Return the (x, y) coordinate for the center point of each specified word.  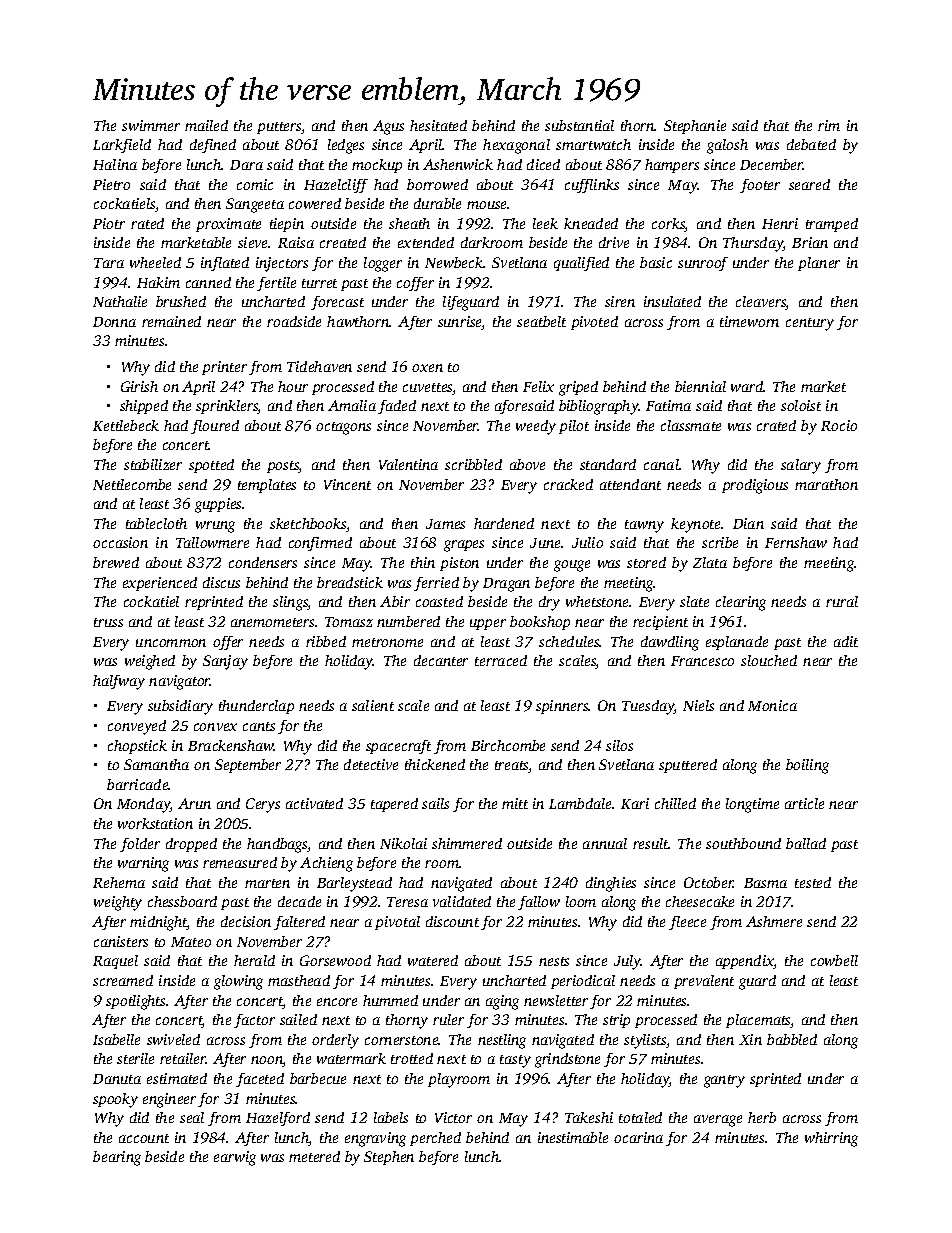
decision (246, 921)
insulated (672, 301)
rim (829, 125)
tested (813, 882)
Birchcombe (508, 745)
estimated (177, 1078)
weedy (536, 427)
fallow (539, 903)
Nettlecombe (132, 484)
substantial (579, 125)
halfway (119, 682)
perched (435, 1139)
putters (279, 128)
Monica (772, 705)
